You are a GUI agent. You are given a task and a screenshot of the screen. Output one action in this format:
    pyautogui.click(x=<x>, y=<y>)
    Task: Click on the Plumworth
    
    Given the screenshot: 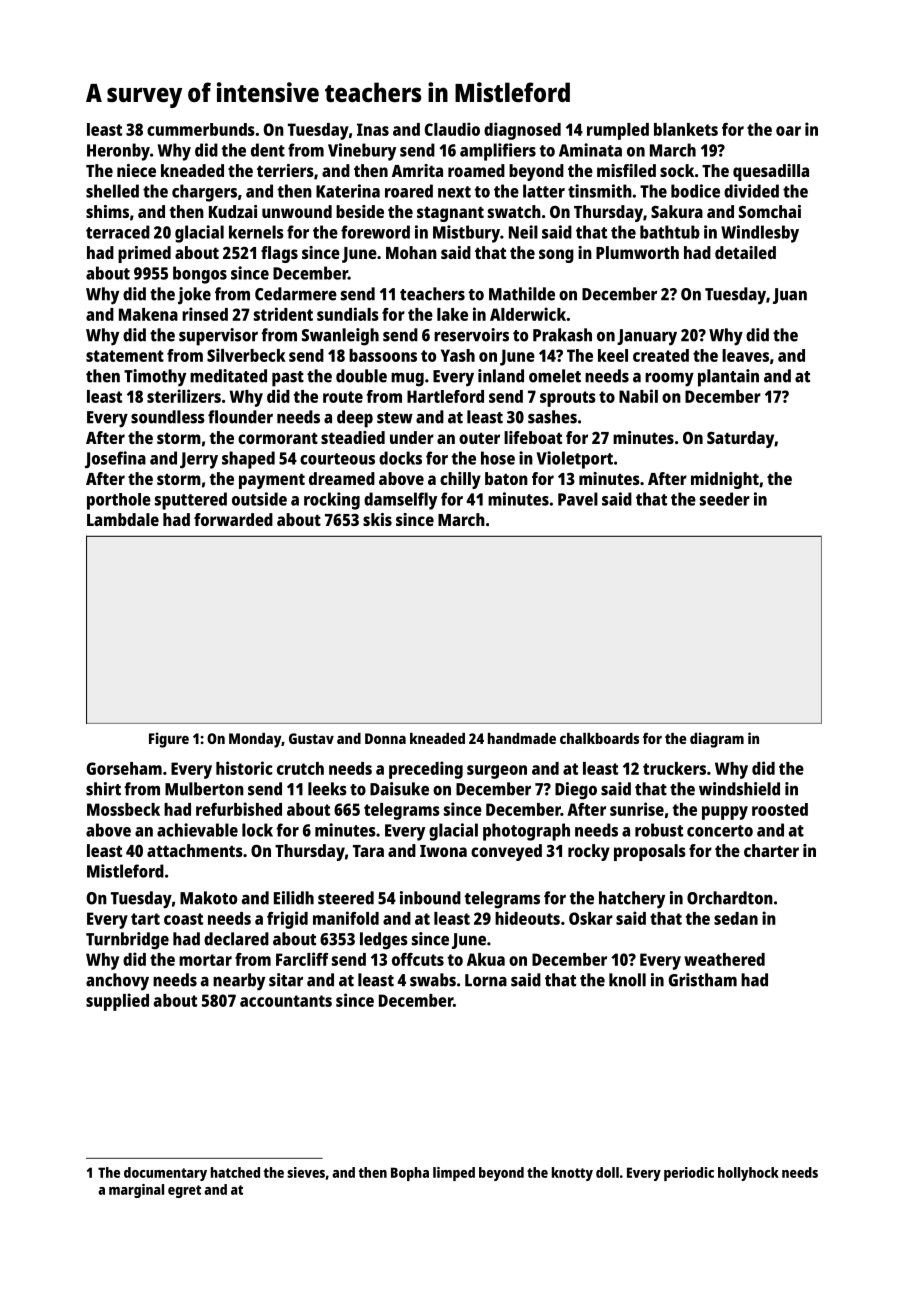 What is the action you would take?
    pyautogui.click(x=637, y=252)
